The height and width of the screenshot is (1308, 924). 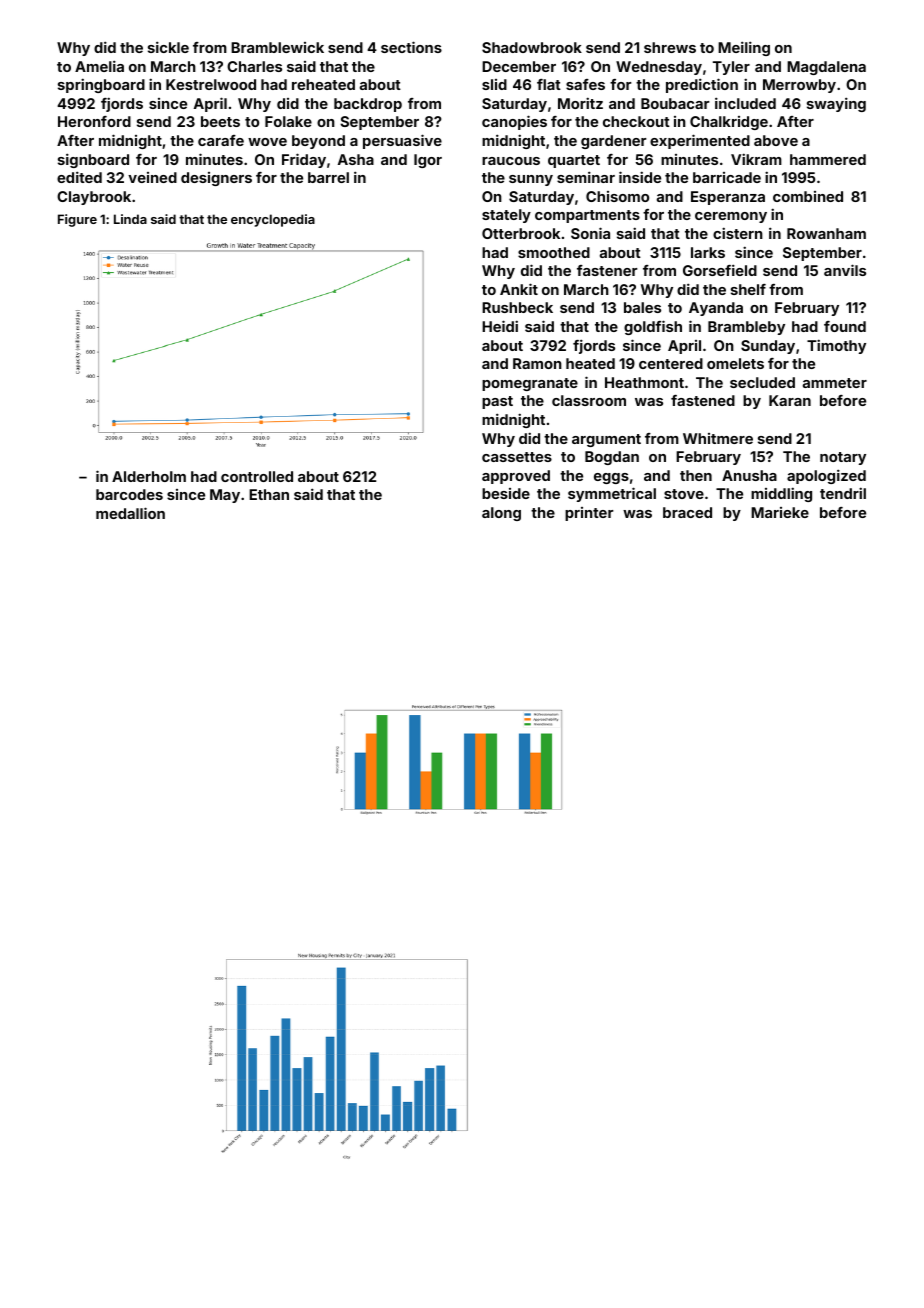 I want to click on Heidi, so click(x=500, y=326).
